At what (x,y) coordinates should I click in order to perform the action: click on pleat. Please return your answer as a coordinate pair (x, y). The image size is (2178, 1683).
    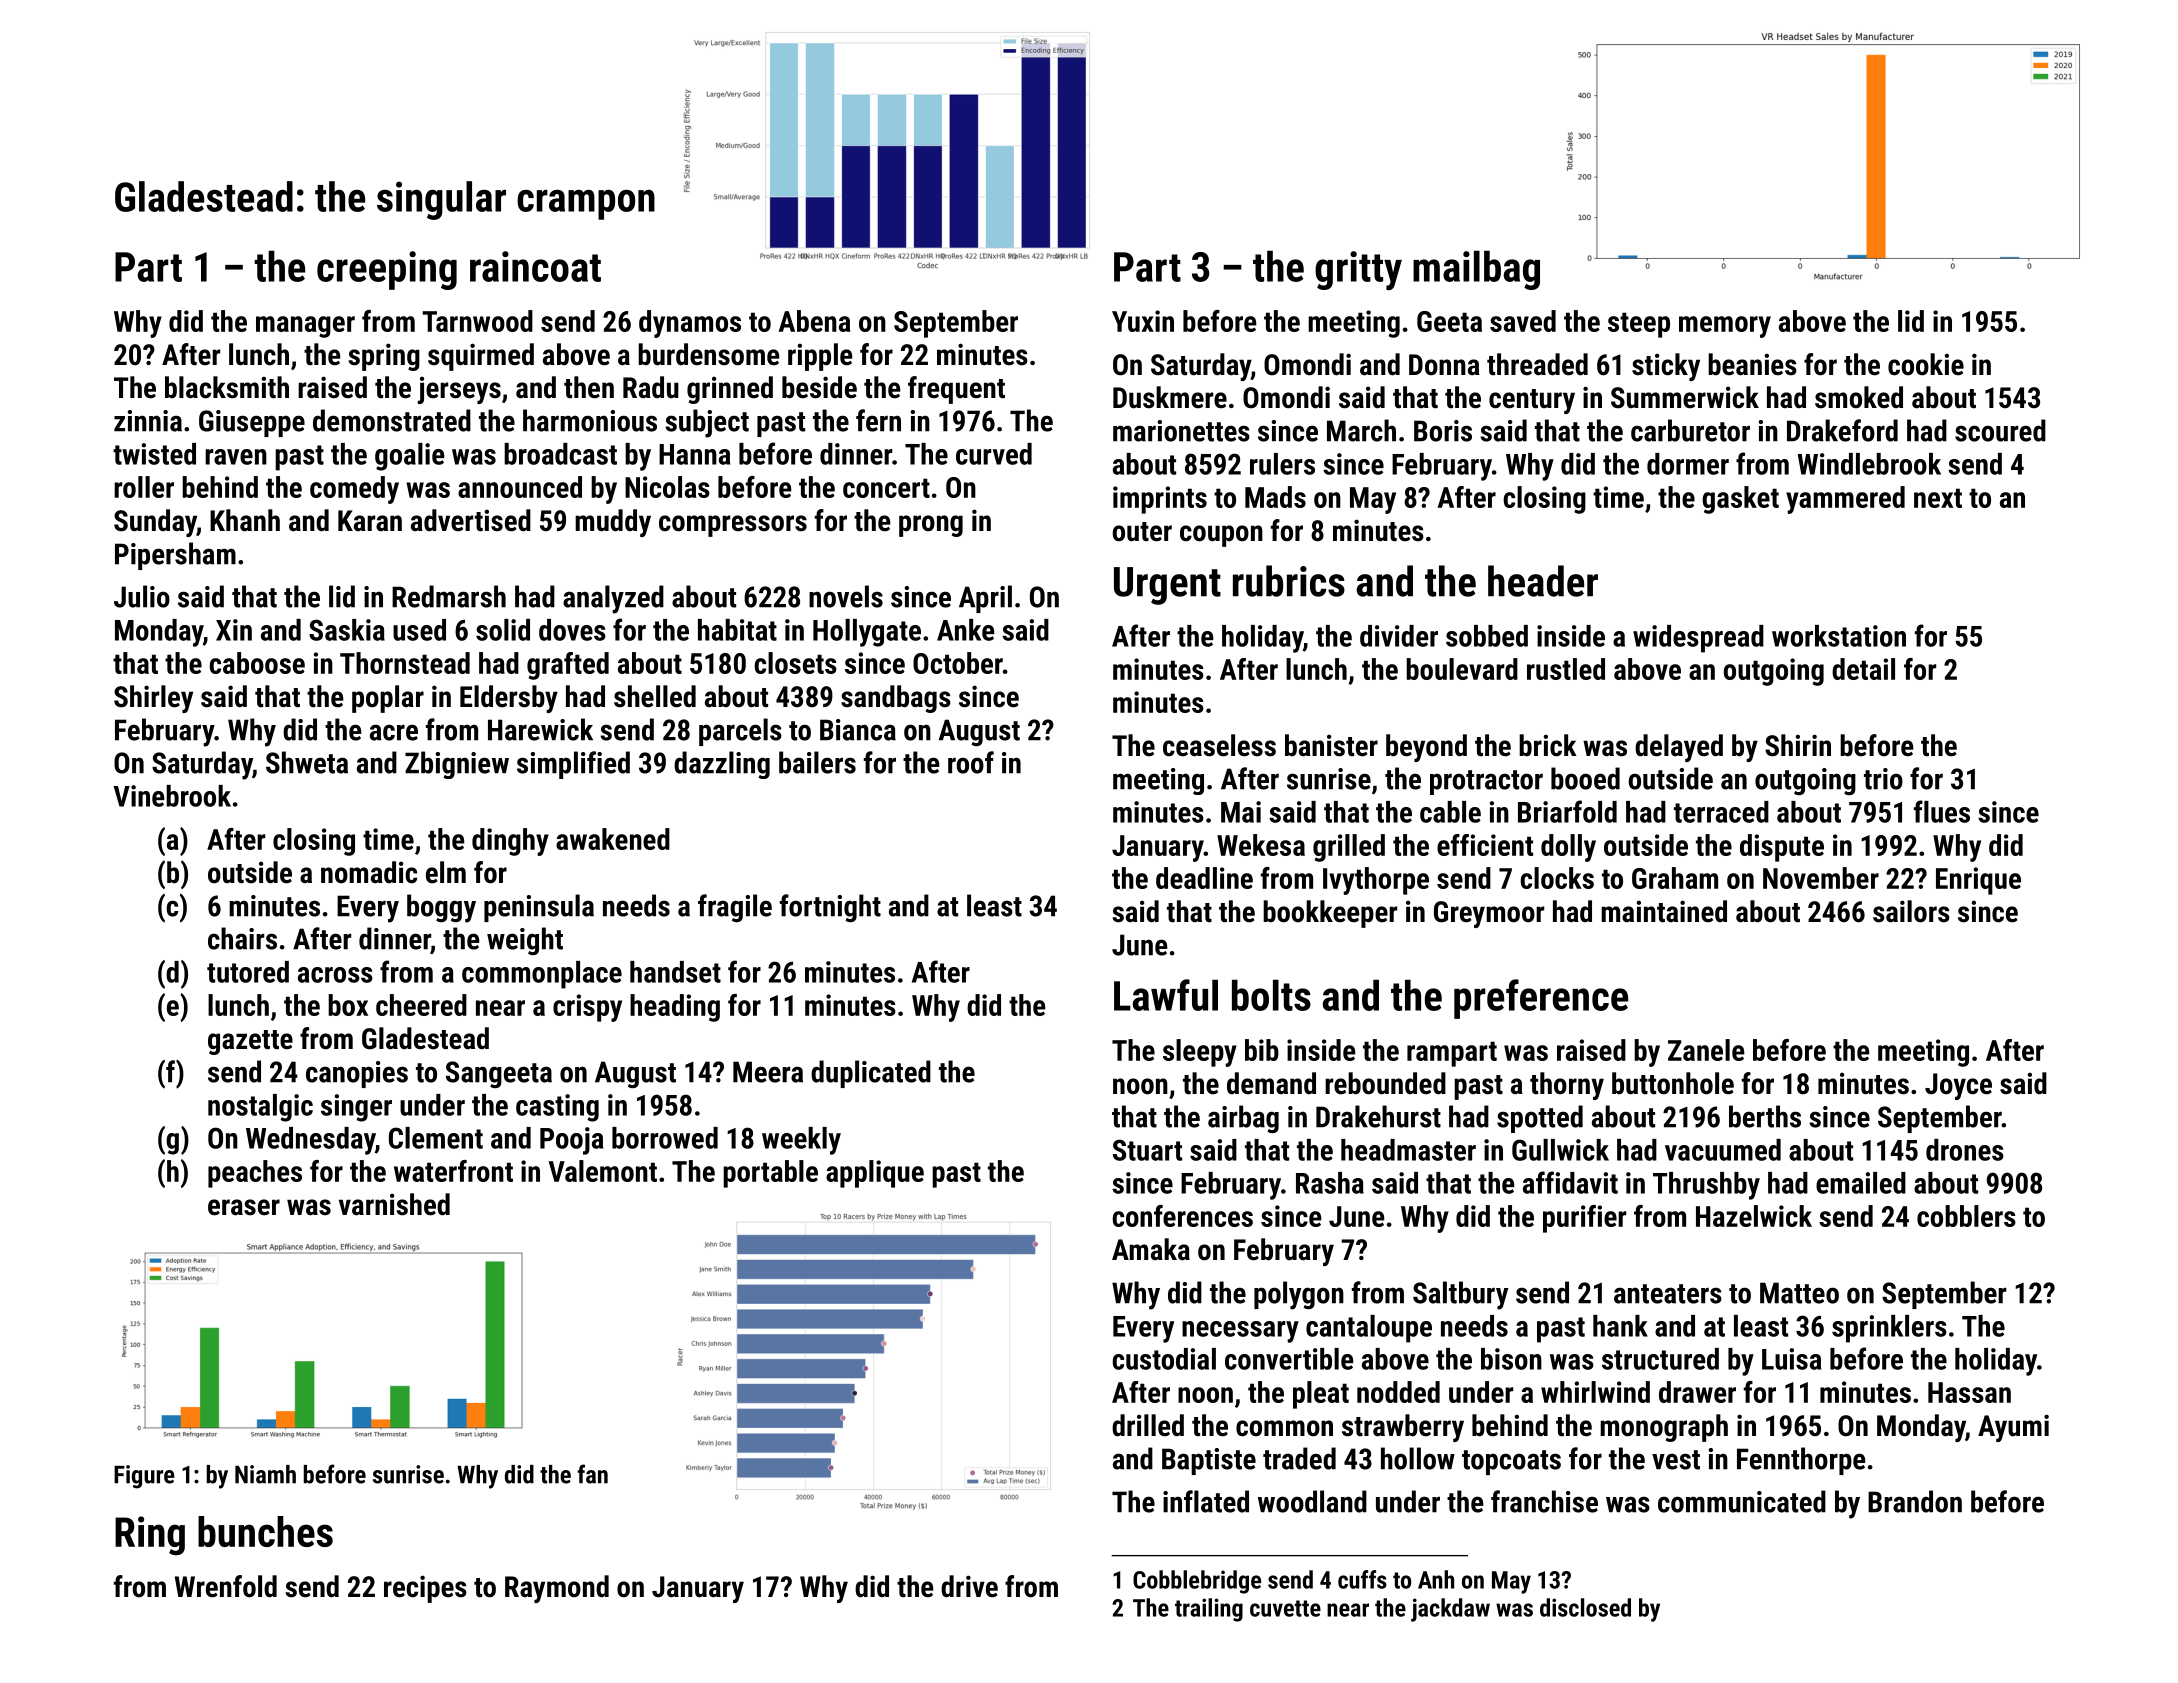
    Looking at the image, I should click on (1321, 1395).
